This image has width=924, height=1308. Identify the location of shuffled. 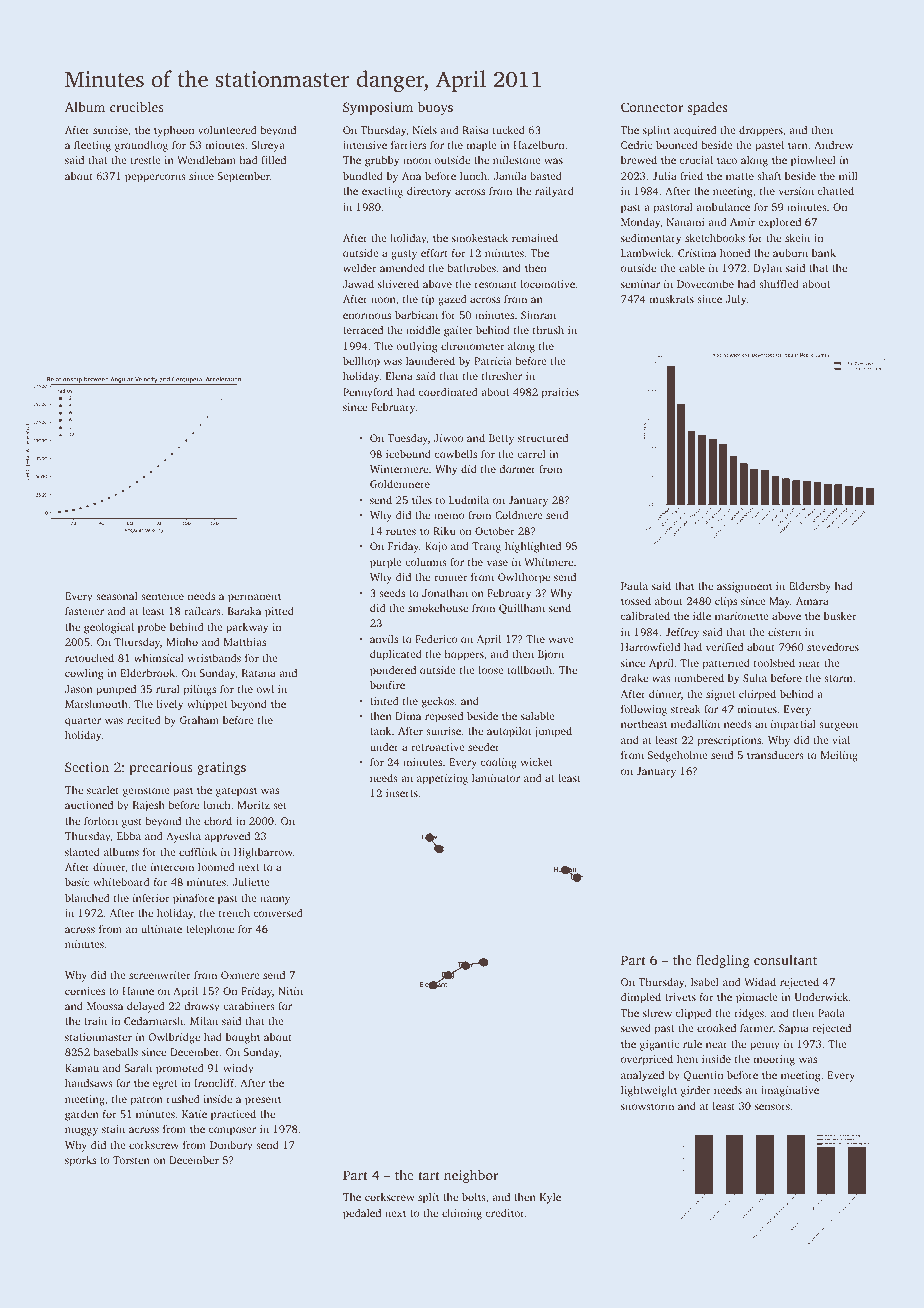
(779, 283).
